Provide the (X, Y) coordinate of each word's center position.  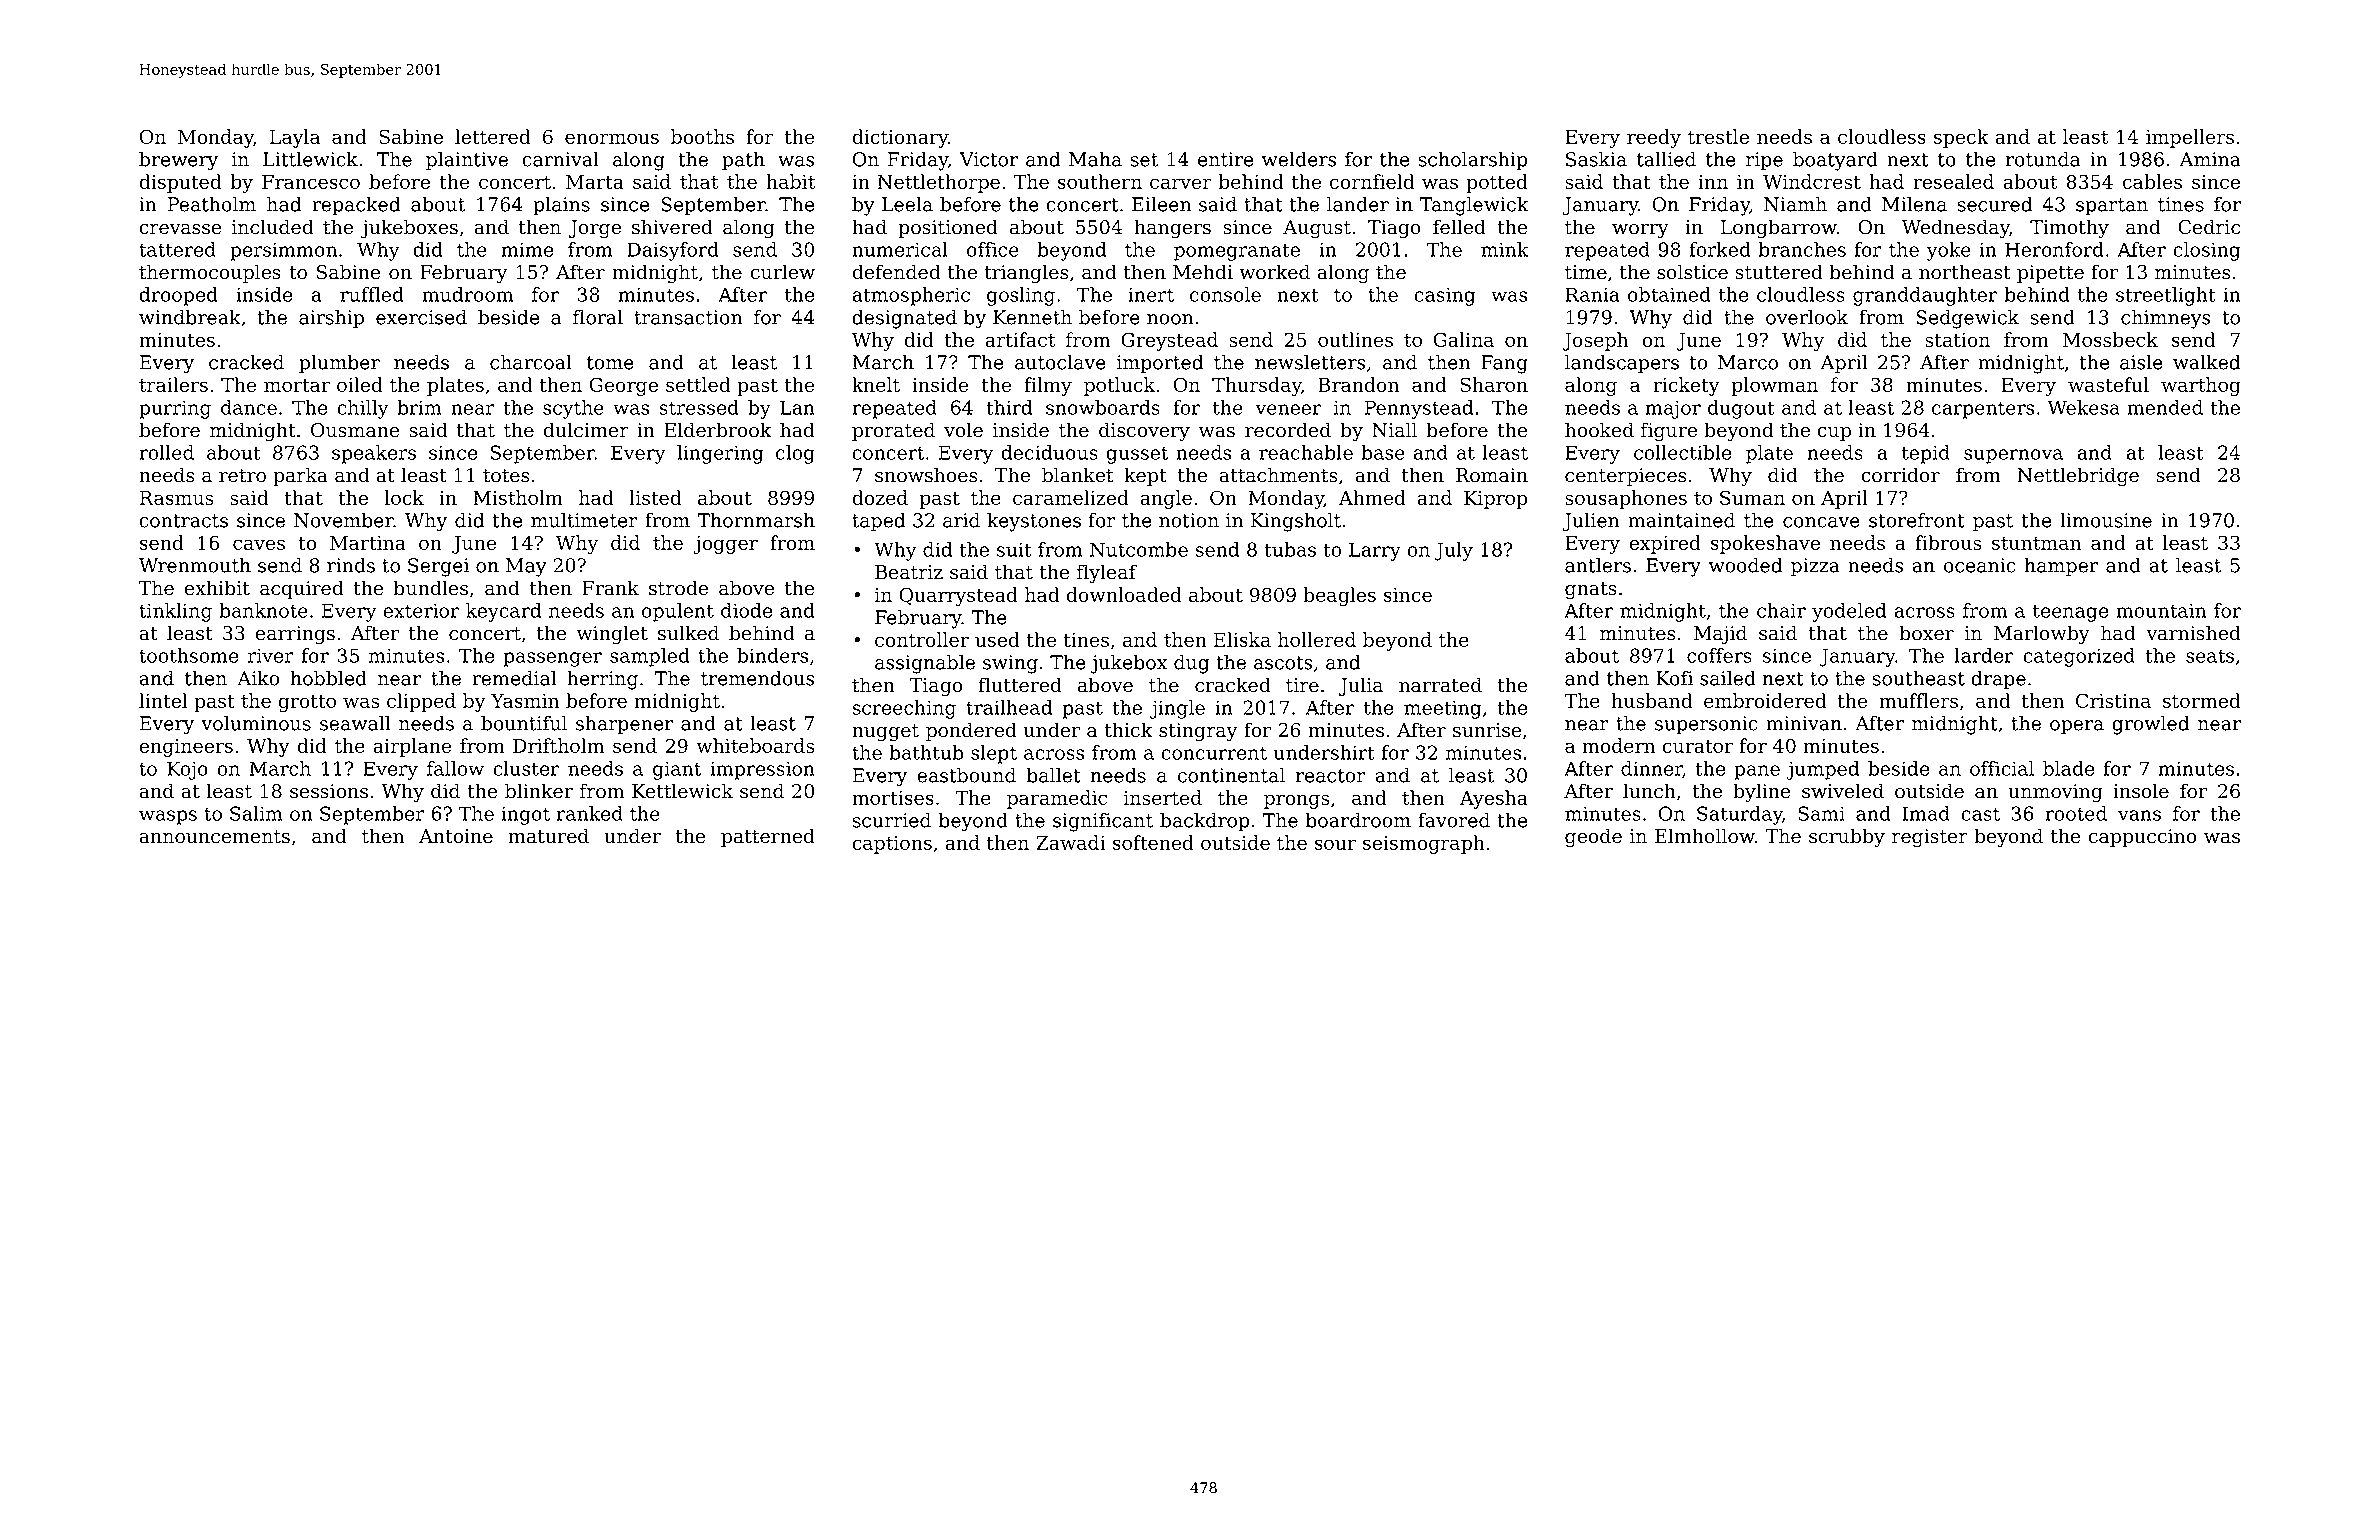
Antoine (456, 836)
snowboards (1103, 407)
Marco (1748, 362)
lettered (493, 136)
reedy (1654, 138)
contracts (183, 521)
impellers (2190, 138)
